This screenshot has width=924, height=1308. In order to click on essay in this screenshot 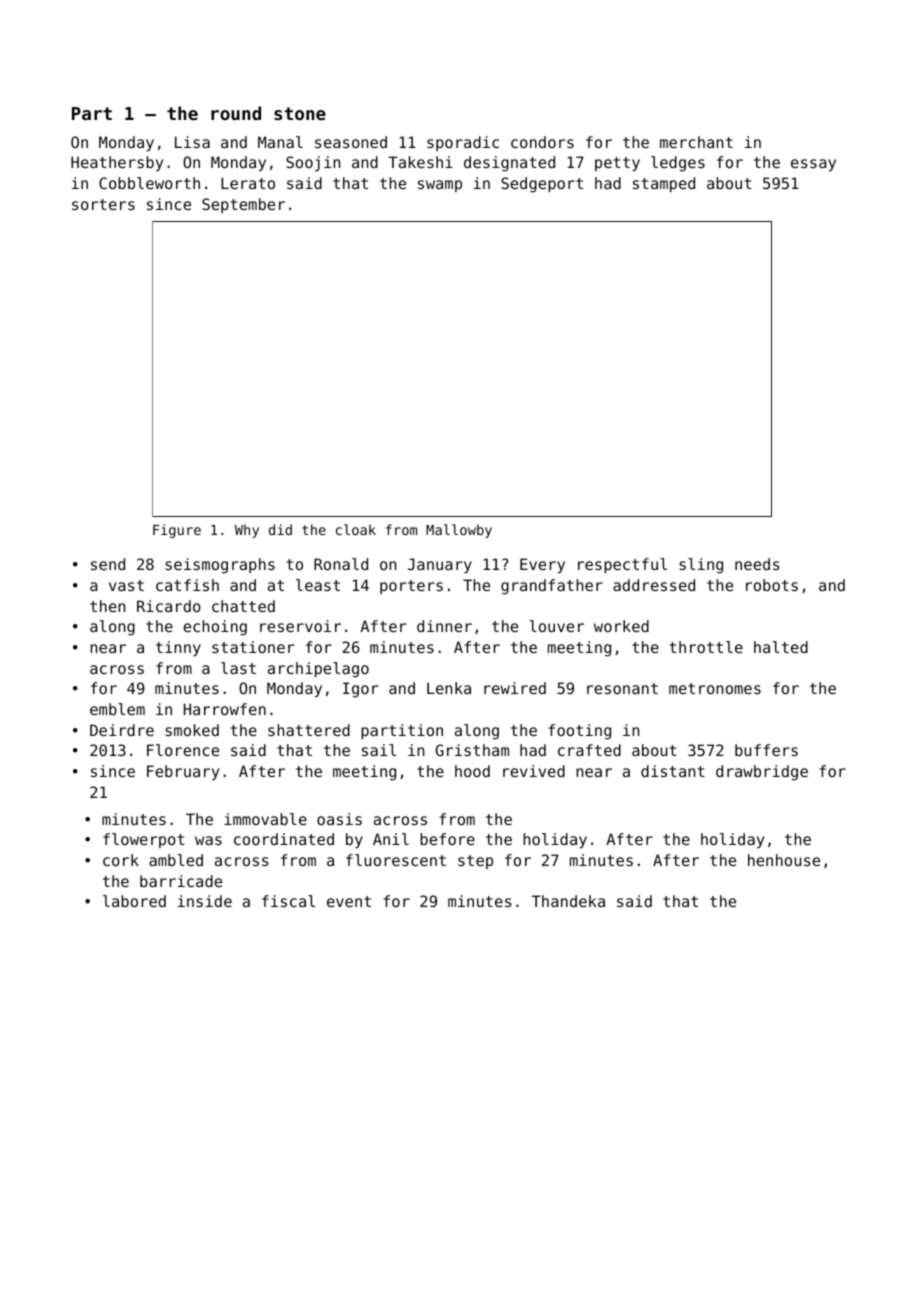, I will do `click(813, 165)`.
